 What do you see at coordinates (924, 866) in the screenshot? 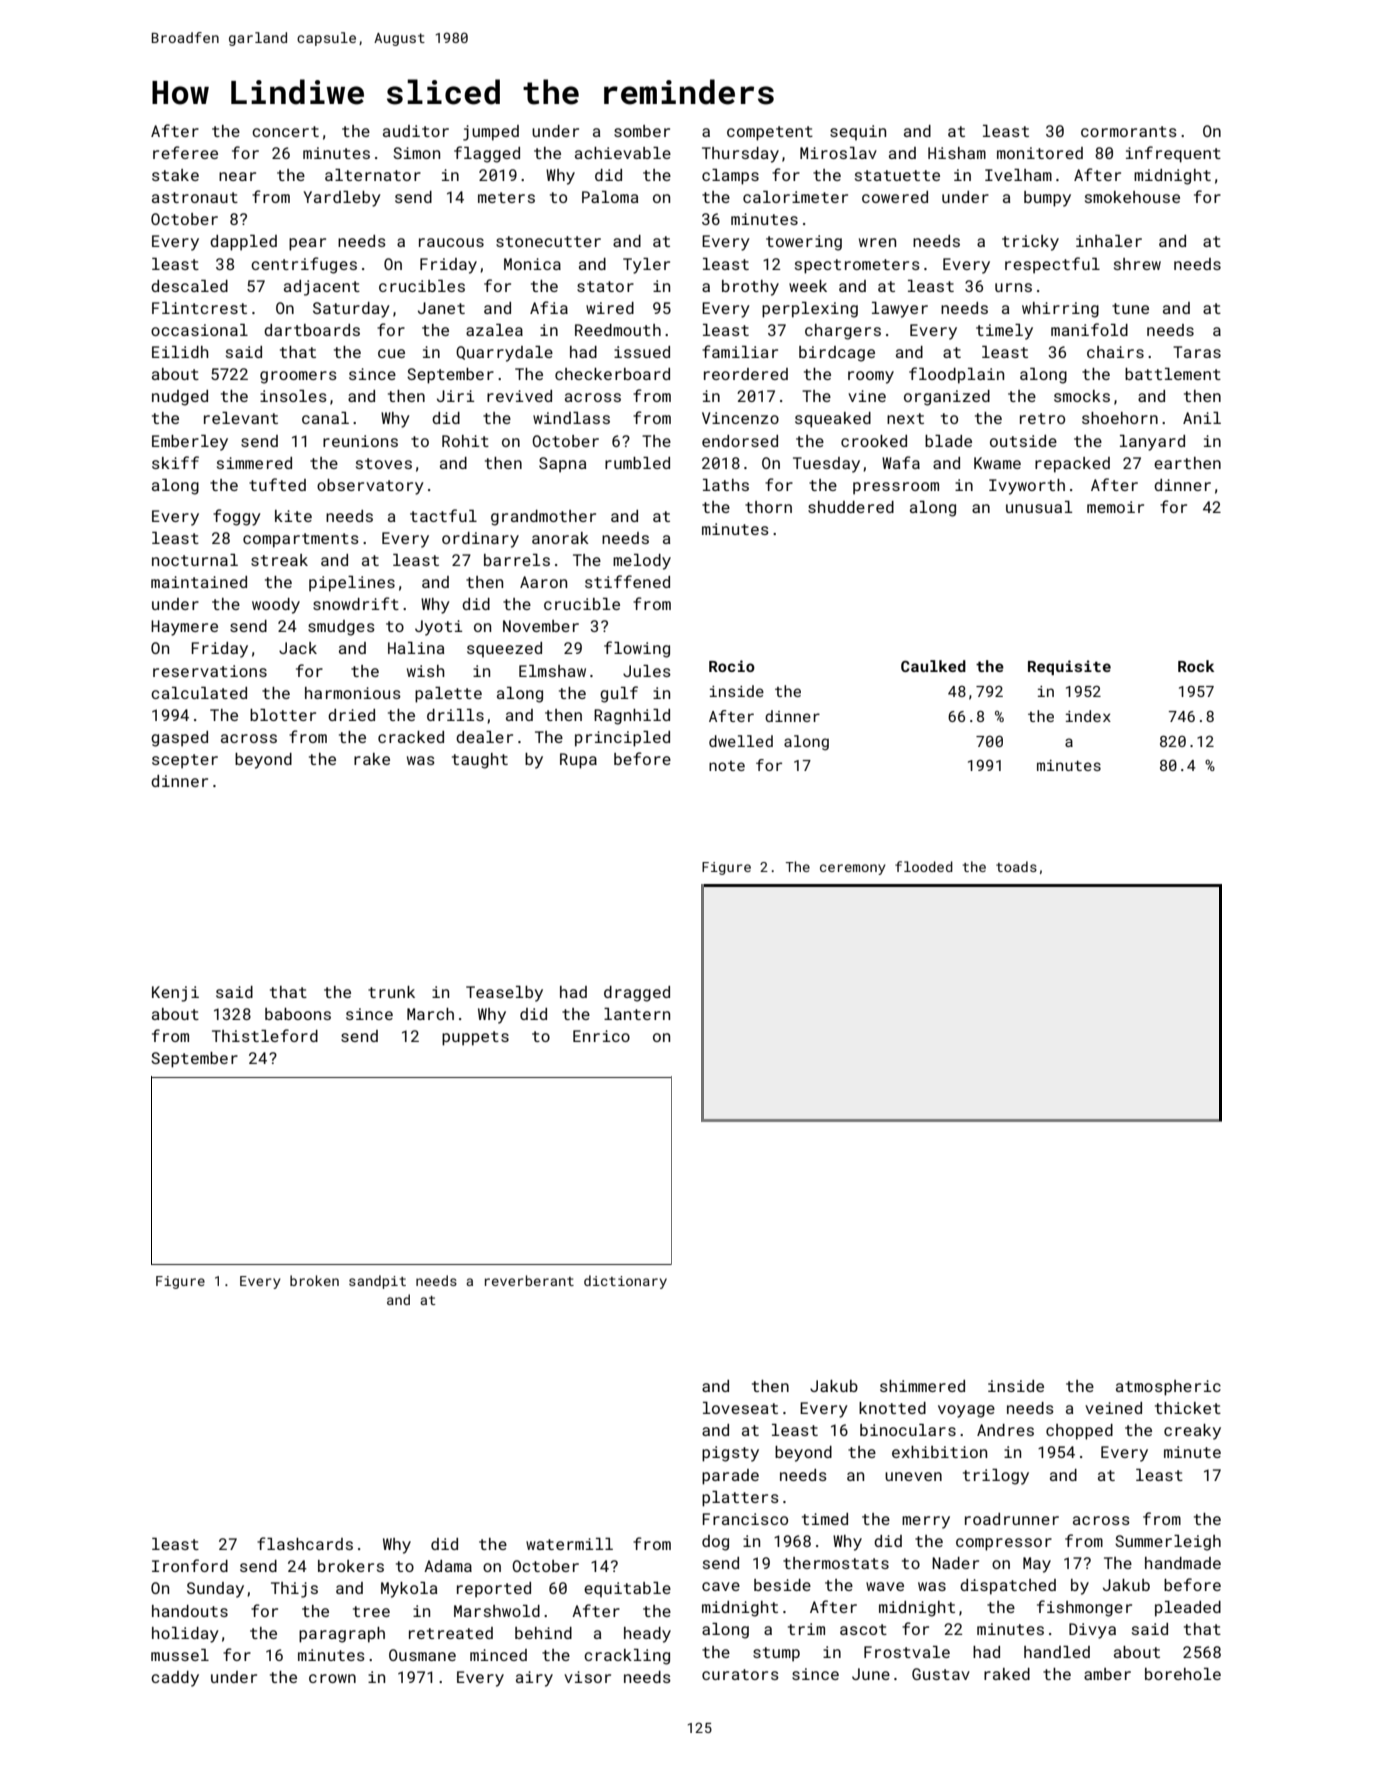
I see `flooded` at bounding box center [924, 866].
